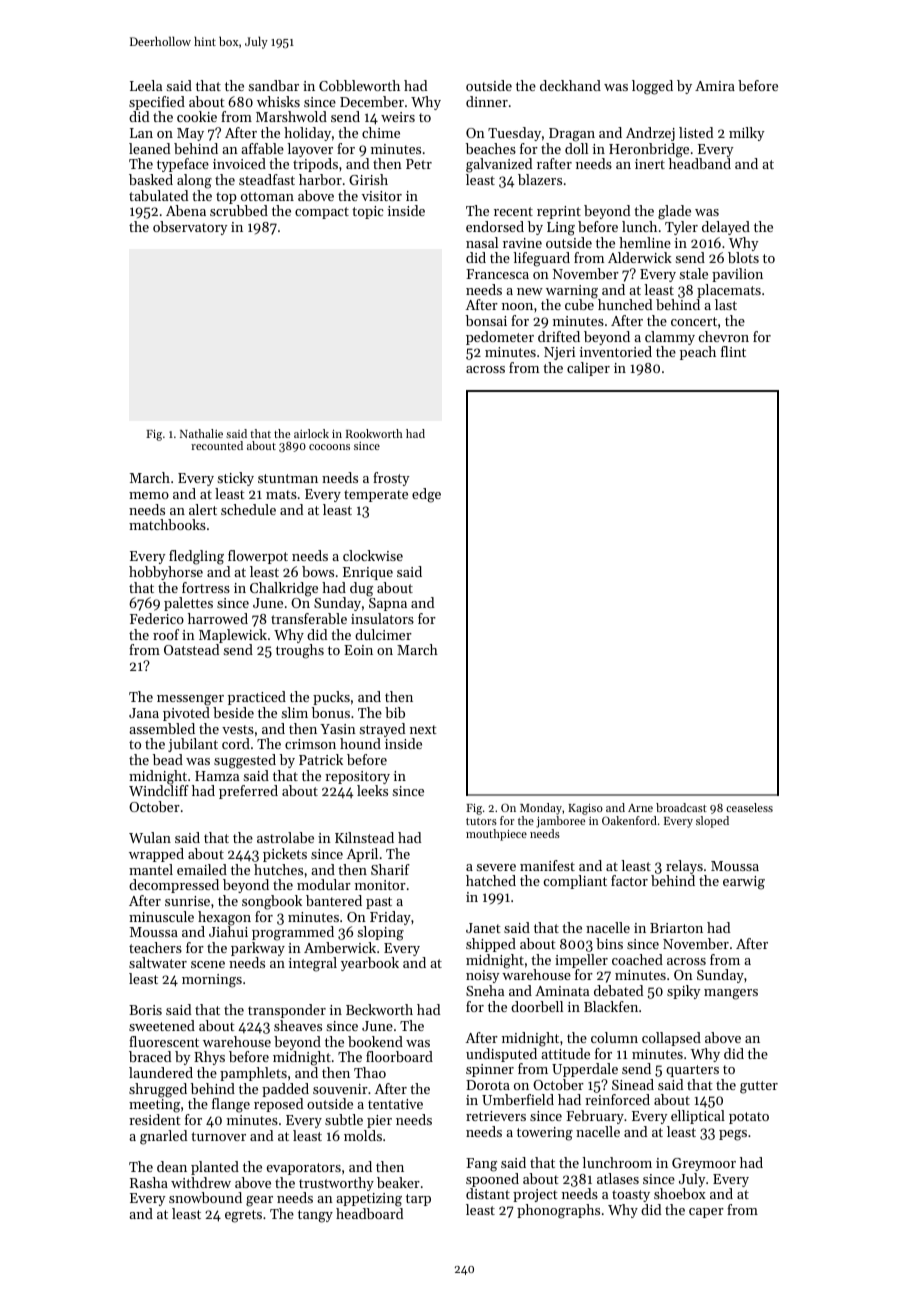 The height and width of the image is (1316, 908). I want to click on Arne, so click(640, 808).
